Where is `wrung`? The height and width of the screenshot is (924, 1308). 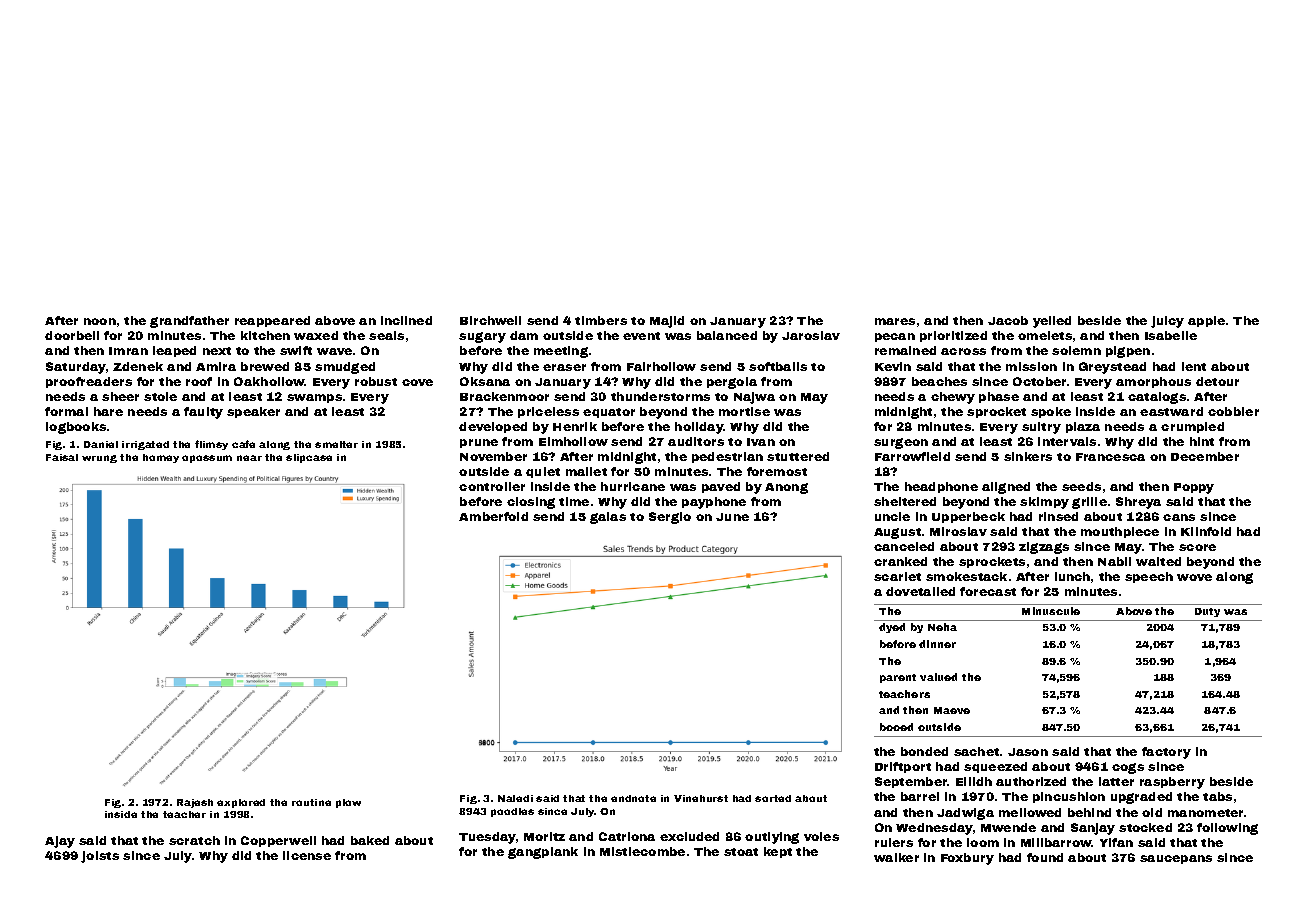 wrung is located at coordinates (99, 459).
